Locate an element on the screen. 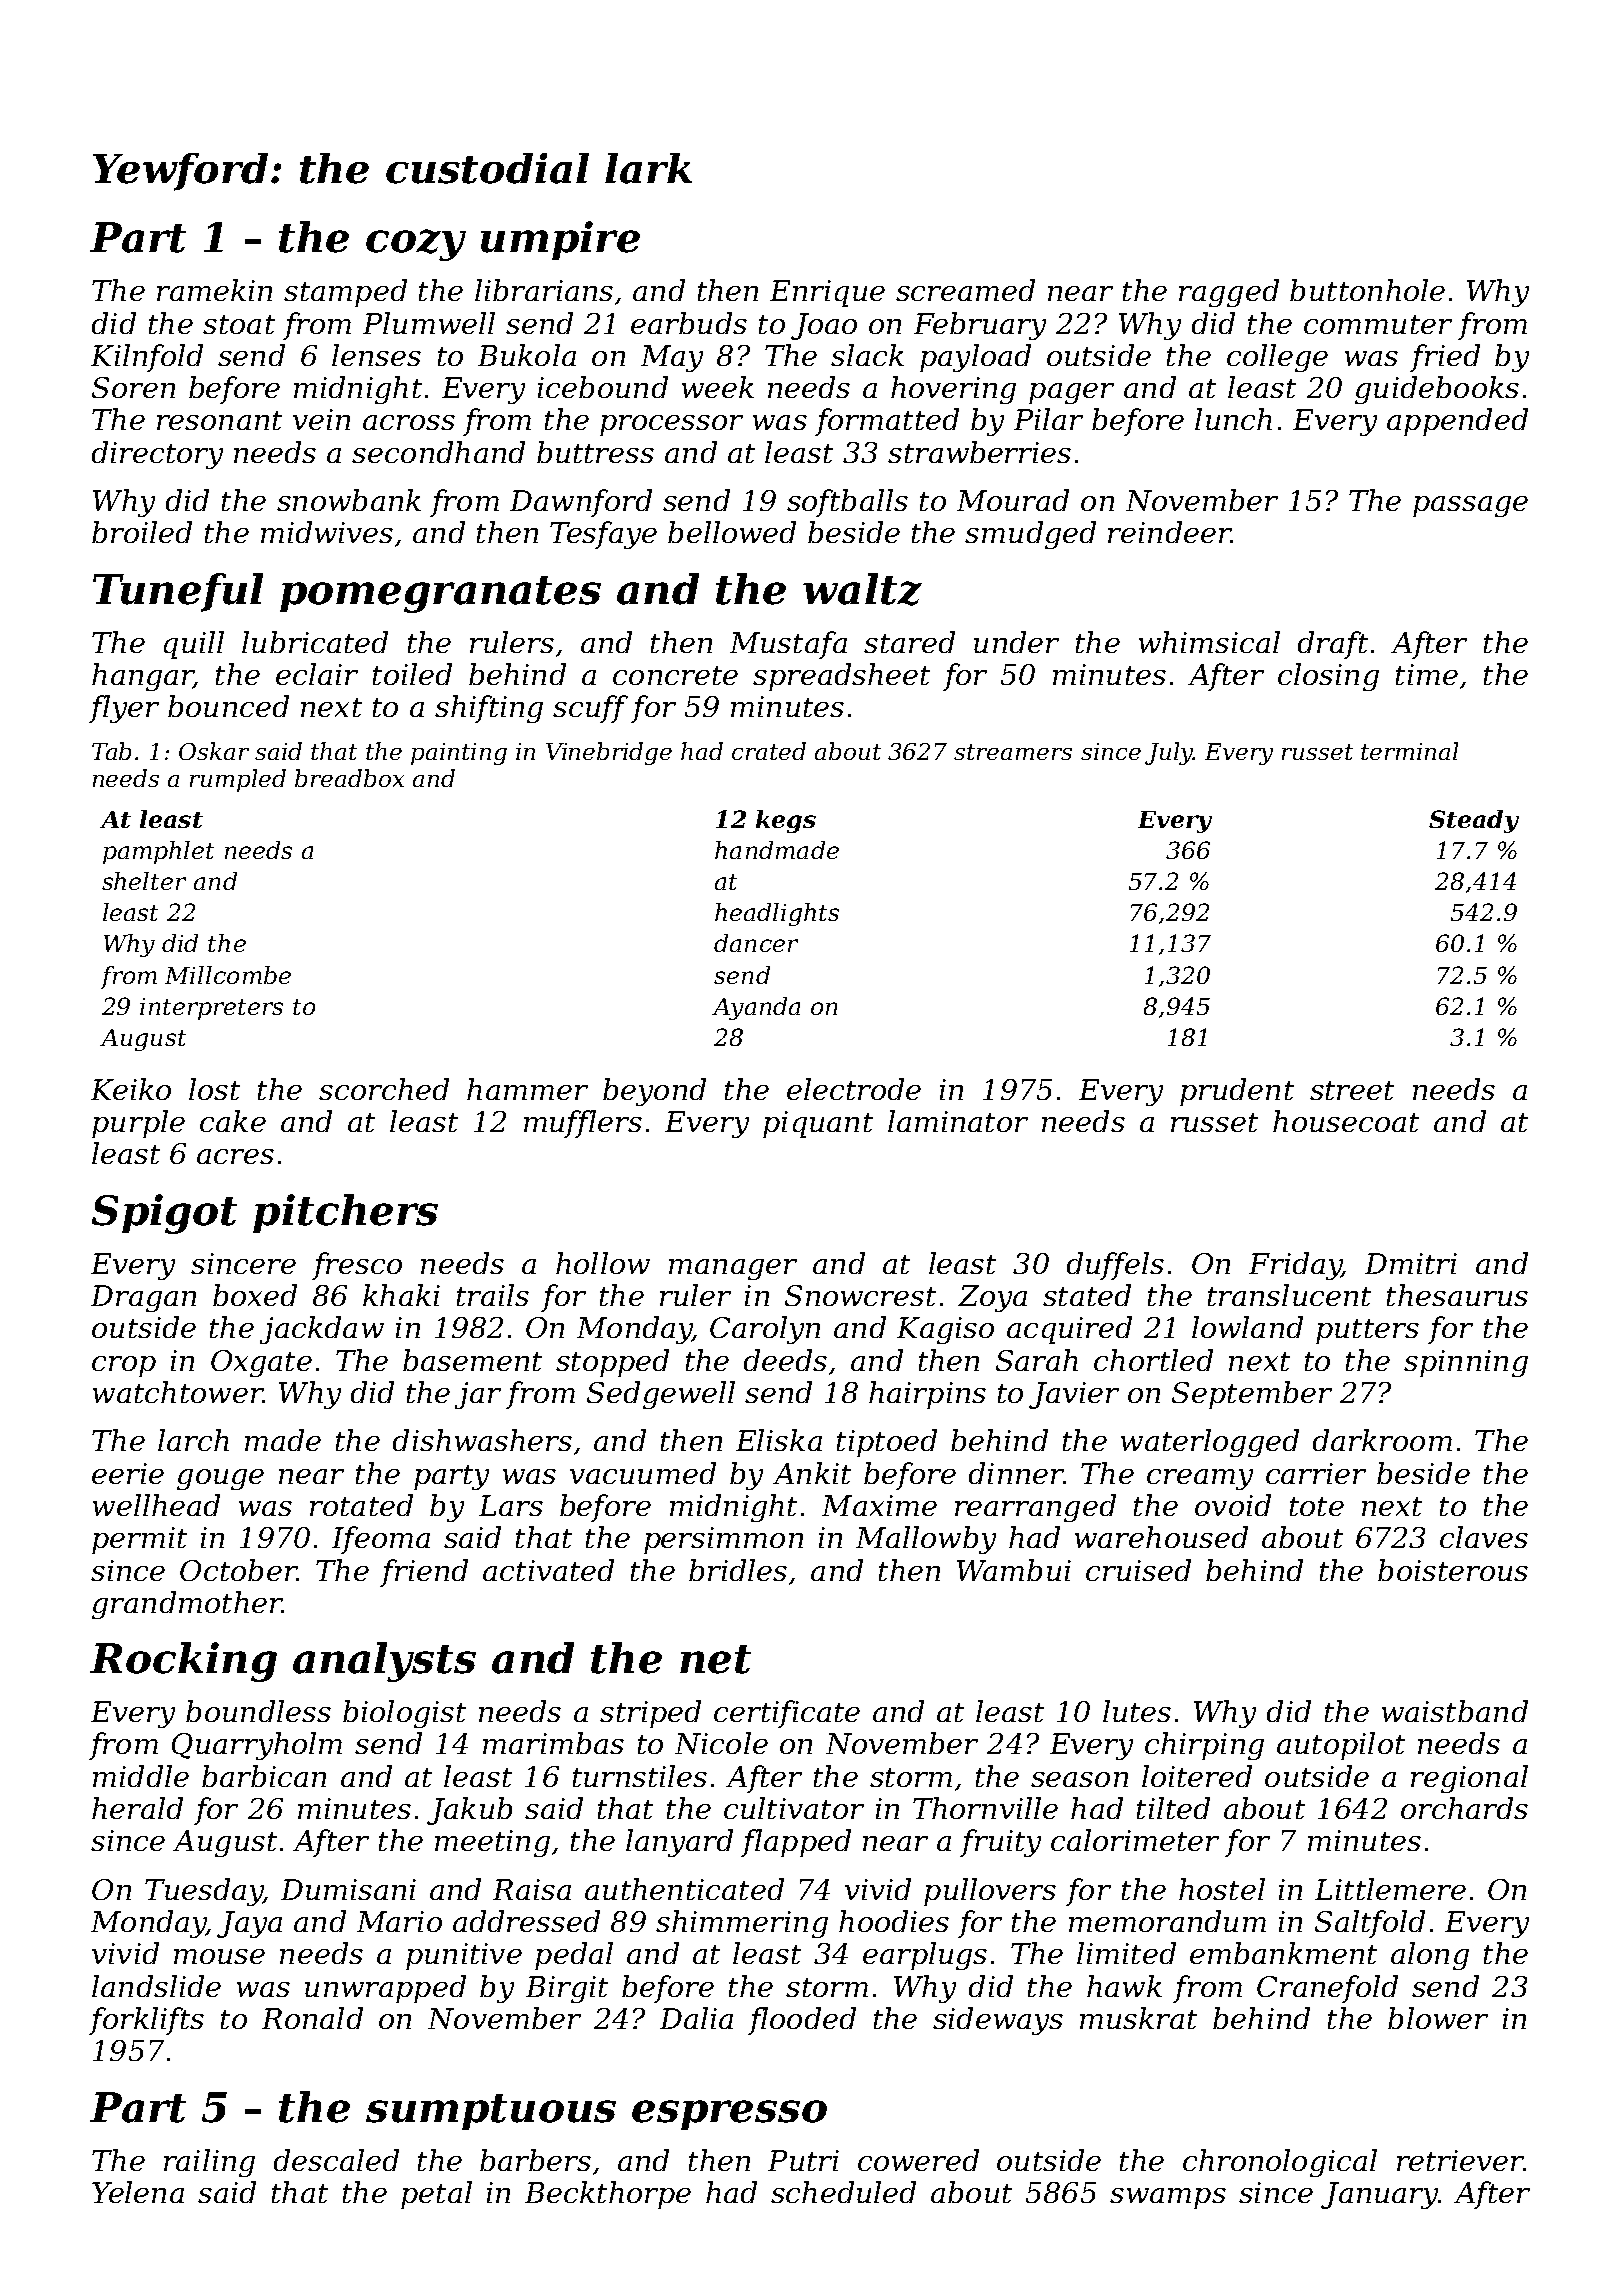 Image resolution: width=1620 pixels, height=2292 pixels. landslide is located at coordinates (156, 1986).
